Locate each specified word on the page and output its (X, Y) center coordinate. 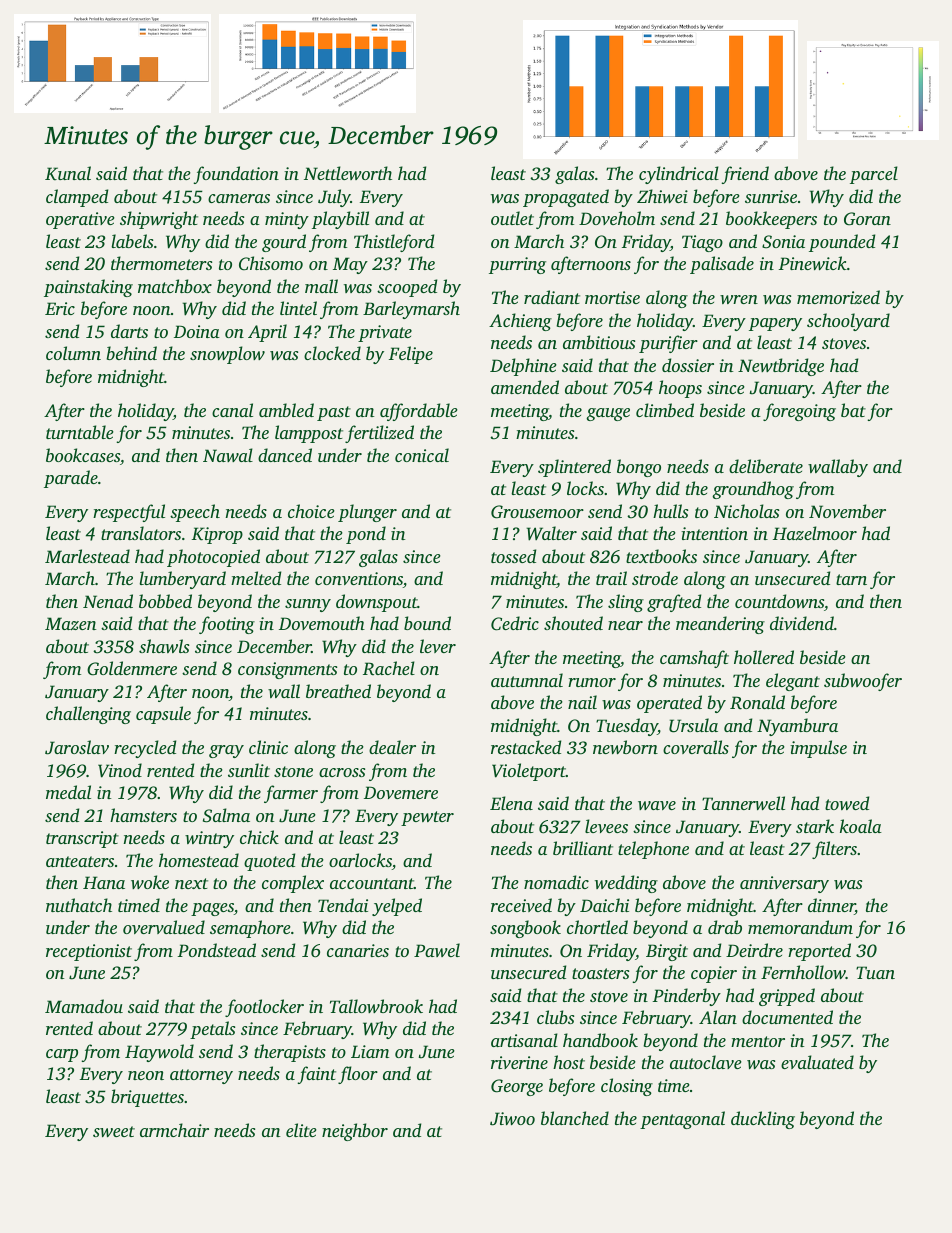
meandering (720, 625)
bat (853, 410)
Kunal (68, 173)
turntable (80, 432)
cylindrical (679, 175)
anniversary (784, 884)
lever (438, 646)
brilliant (583, 848)
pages (212, 909)
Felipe (411, 355)
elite (301, 1130)
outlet (512, 218)
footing (227, 625)
